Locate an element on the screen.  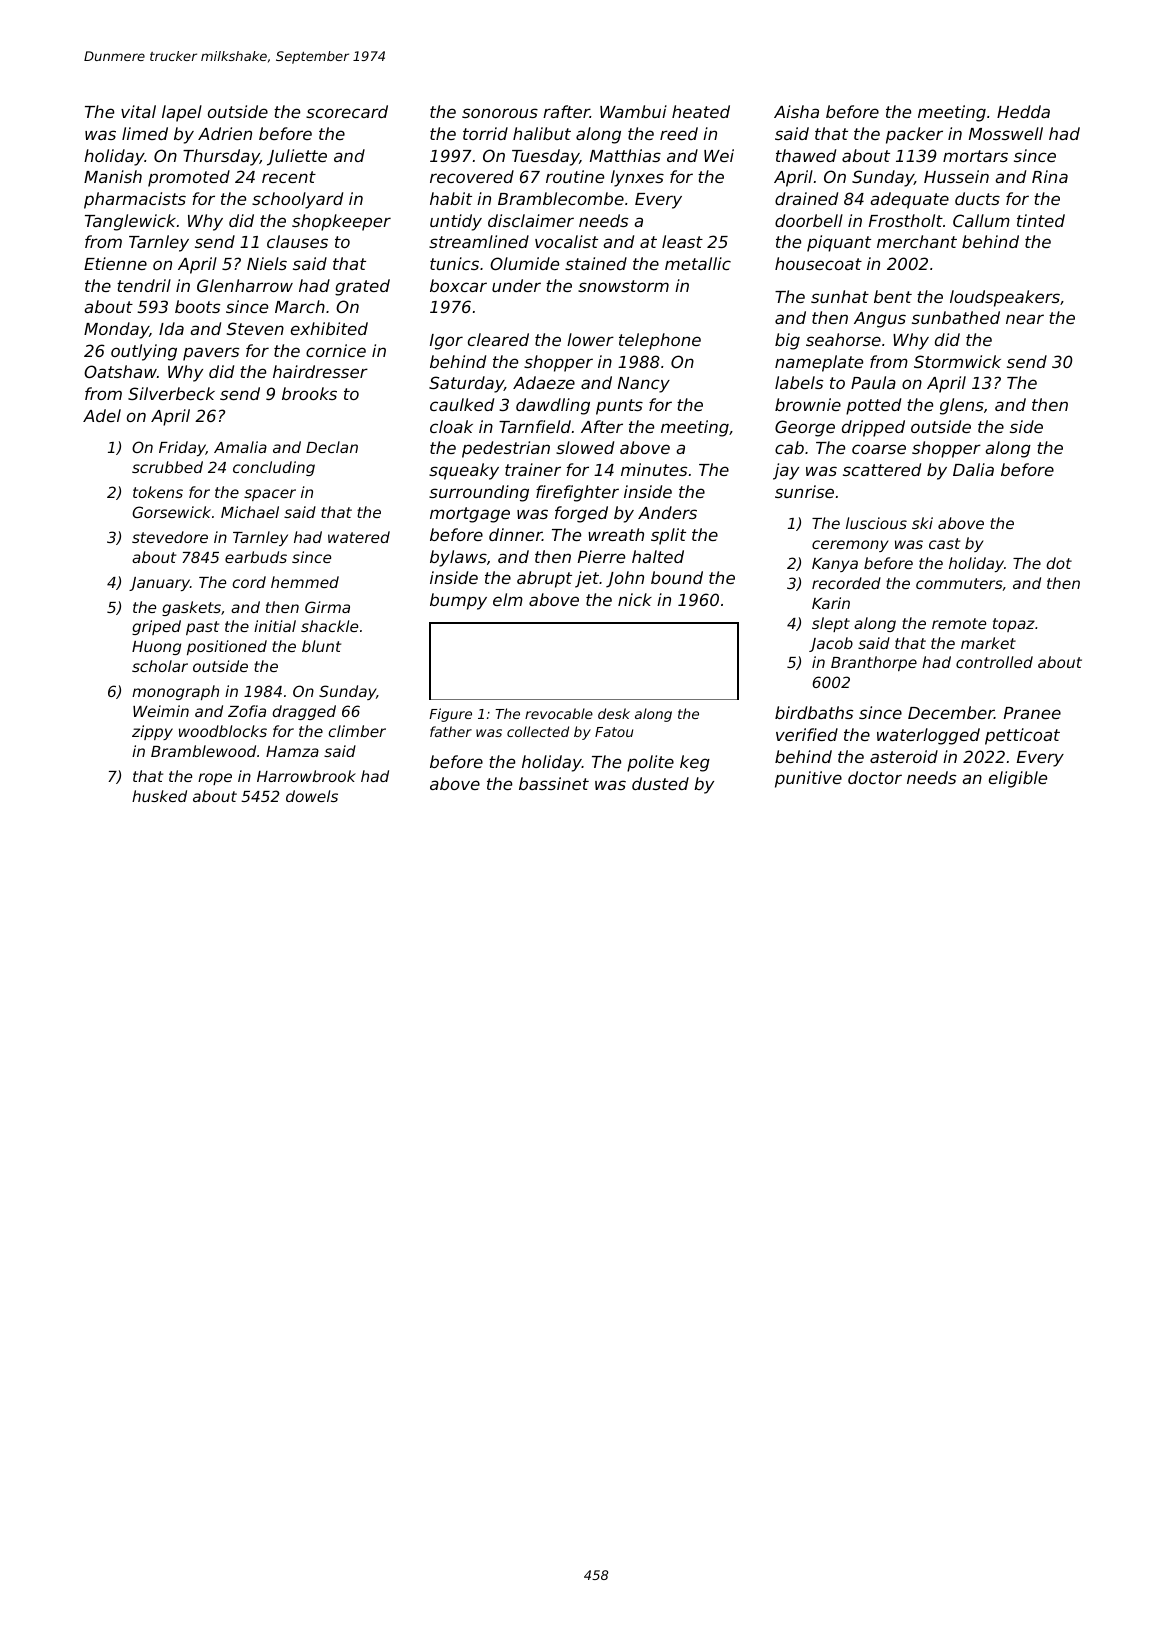
loudspeakers is located at coordinates (1005, 298).
